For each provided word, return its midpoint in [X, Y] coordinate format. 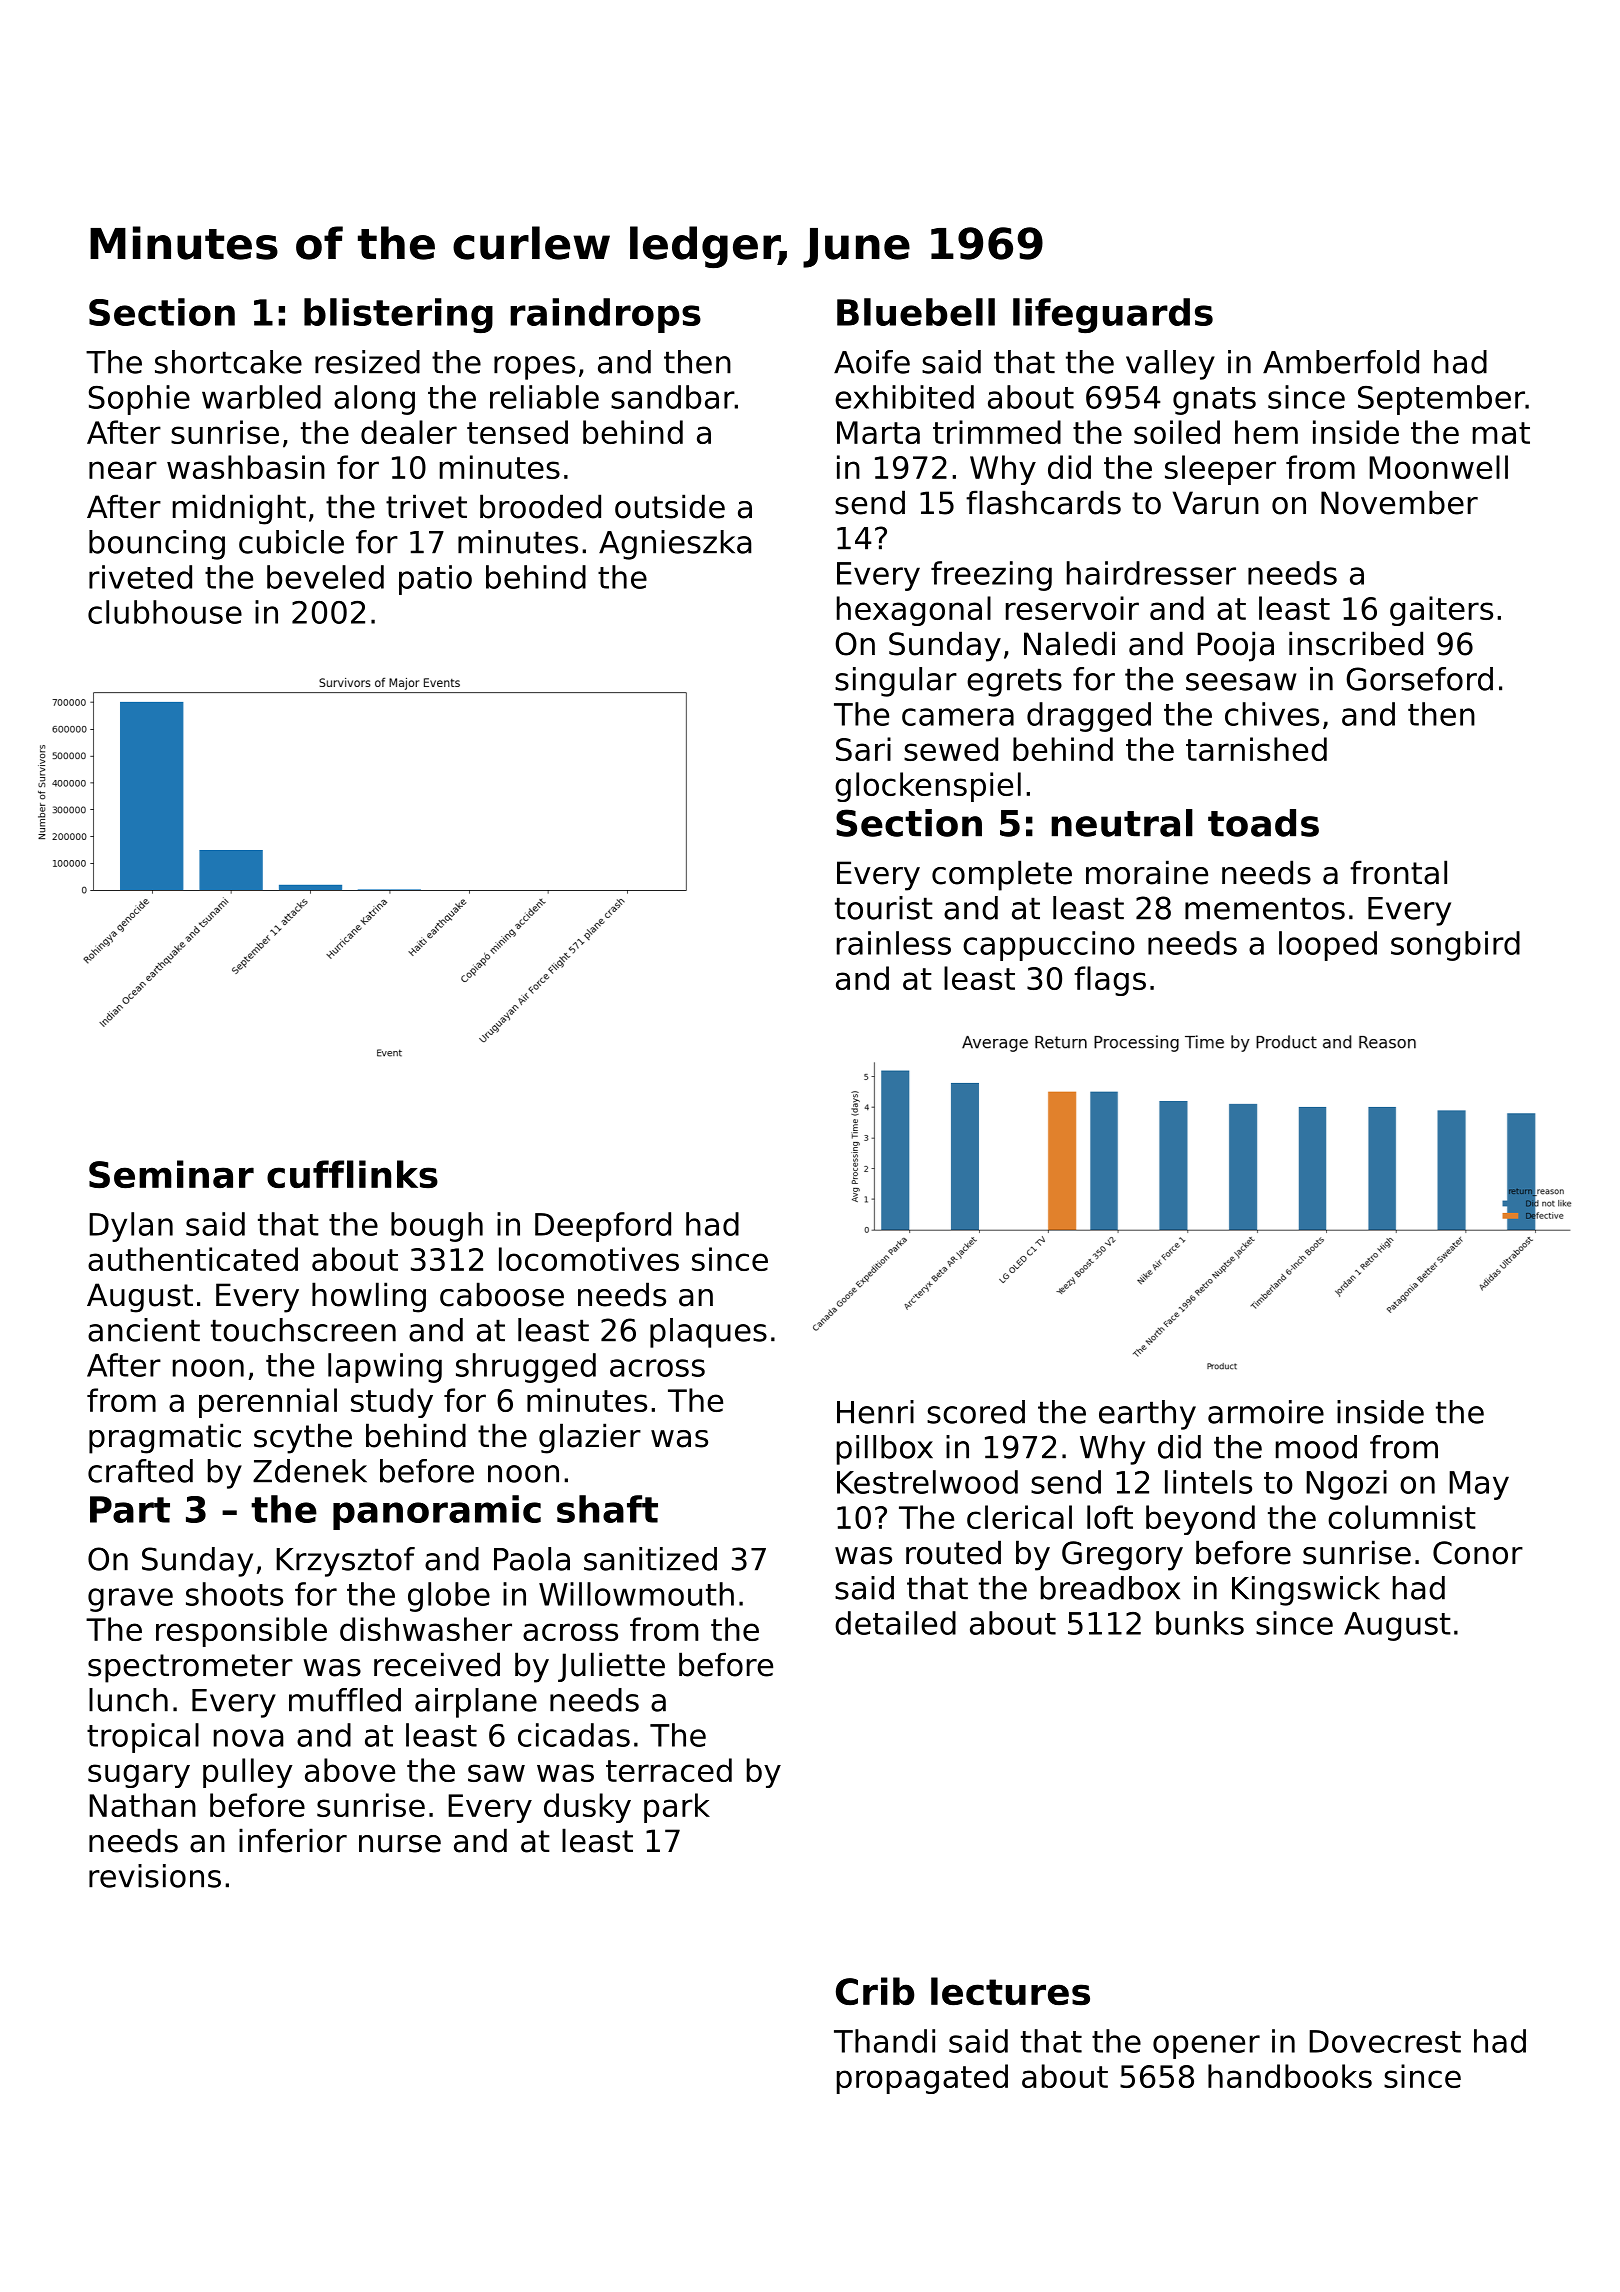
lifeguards [1113, 315]
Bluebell [916, 312]
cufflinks [352, 1174]
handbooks [1290, 2076]
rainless [894, 943]
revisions [155, 1876]
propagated [922, 2079]
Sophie [139, 400]
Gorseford [1419, 679]
